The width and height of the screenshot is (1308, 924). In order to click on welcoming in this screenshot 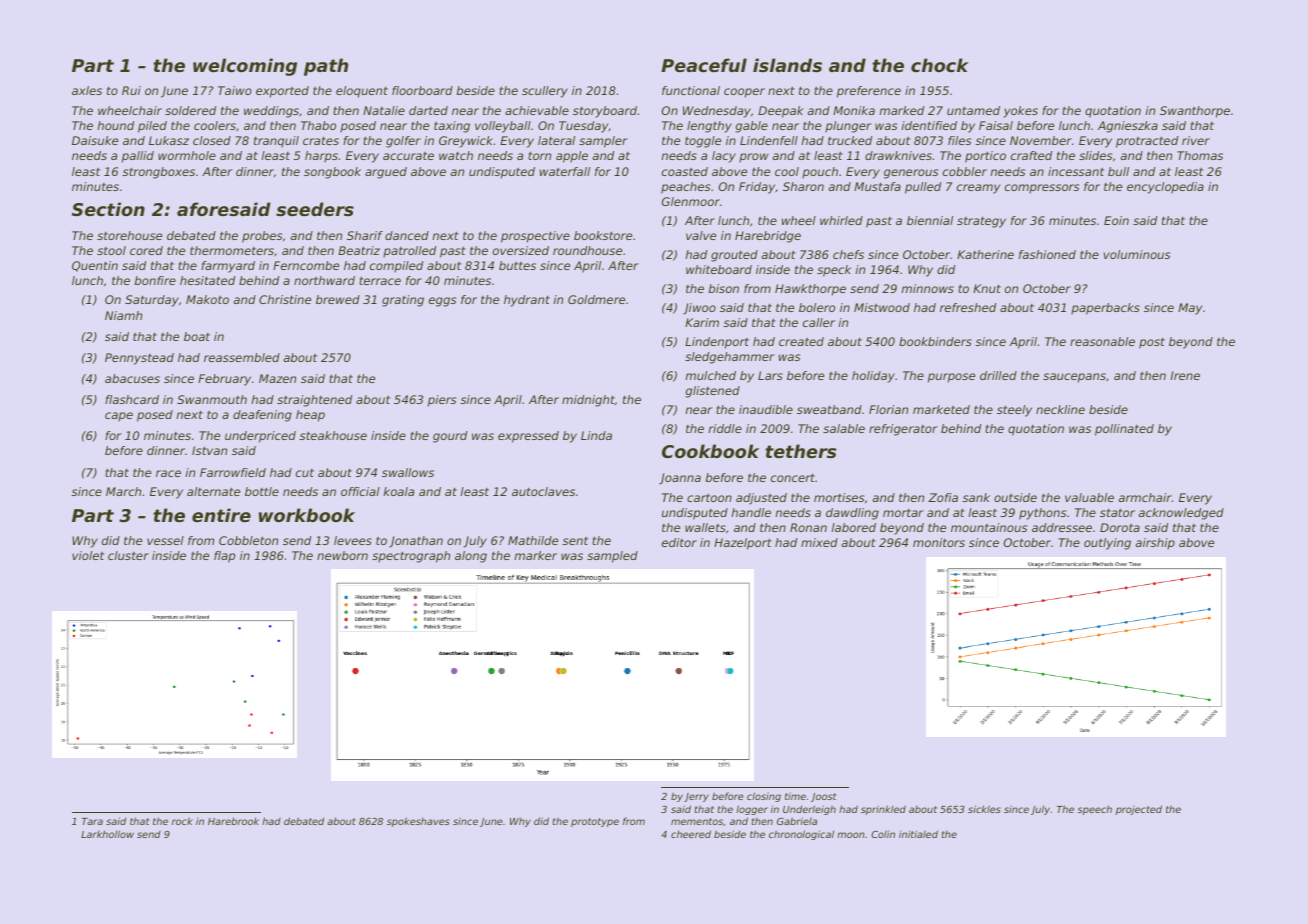, I will do `click(245, 67)`.
